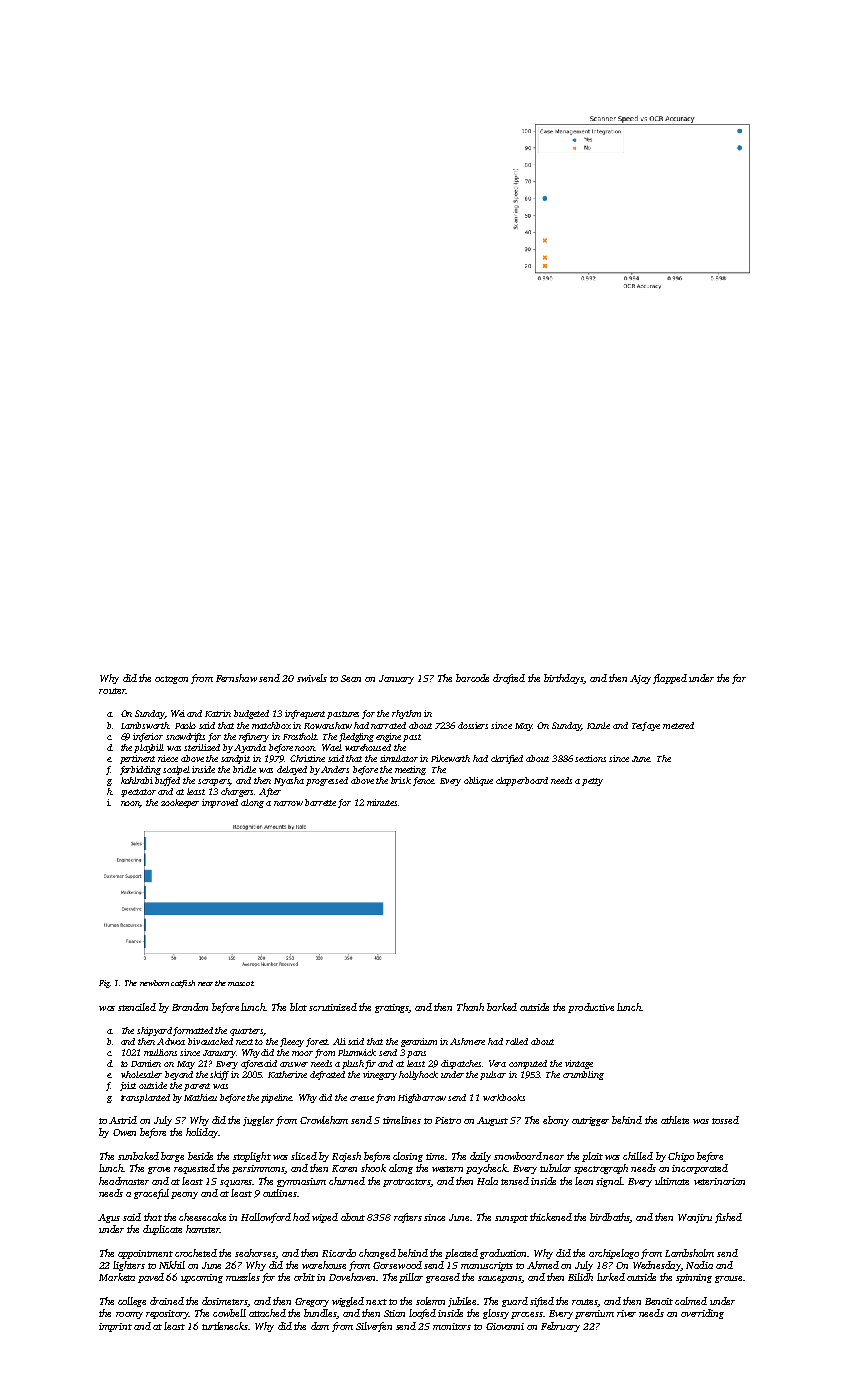  What do you see at coordinates (346, 1157) in the screenshot?
I see `Rajesh` at bounding box center [346, 1157].
